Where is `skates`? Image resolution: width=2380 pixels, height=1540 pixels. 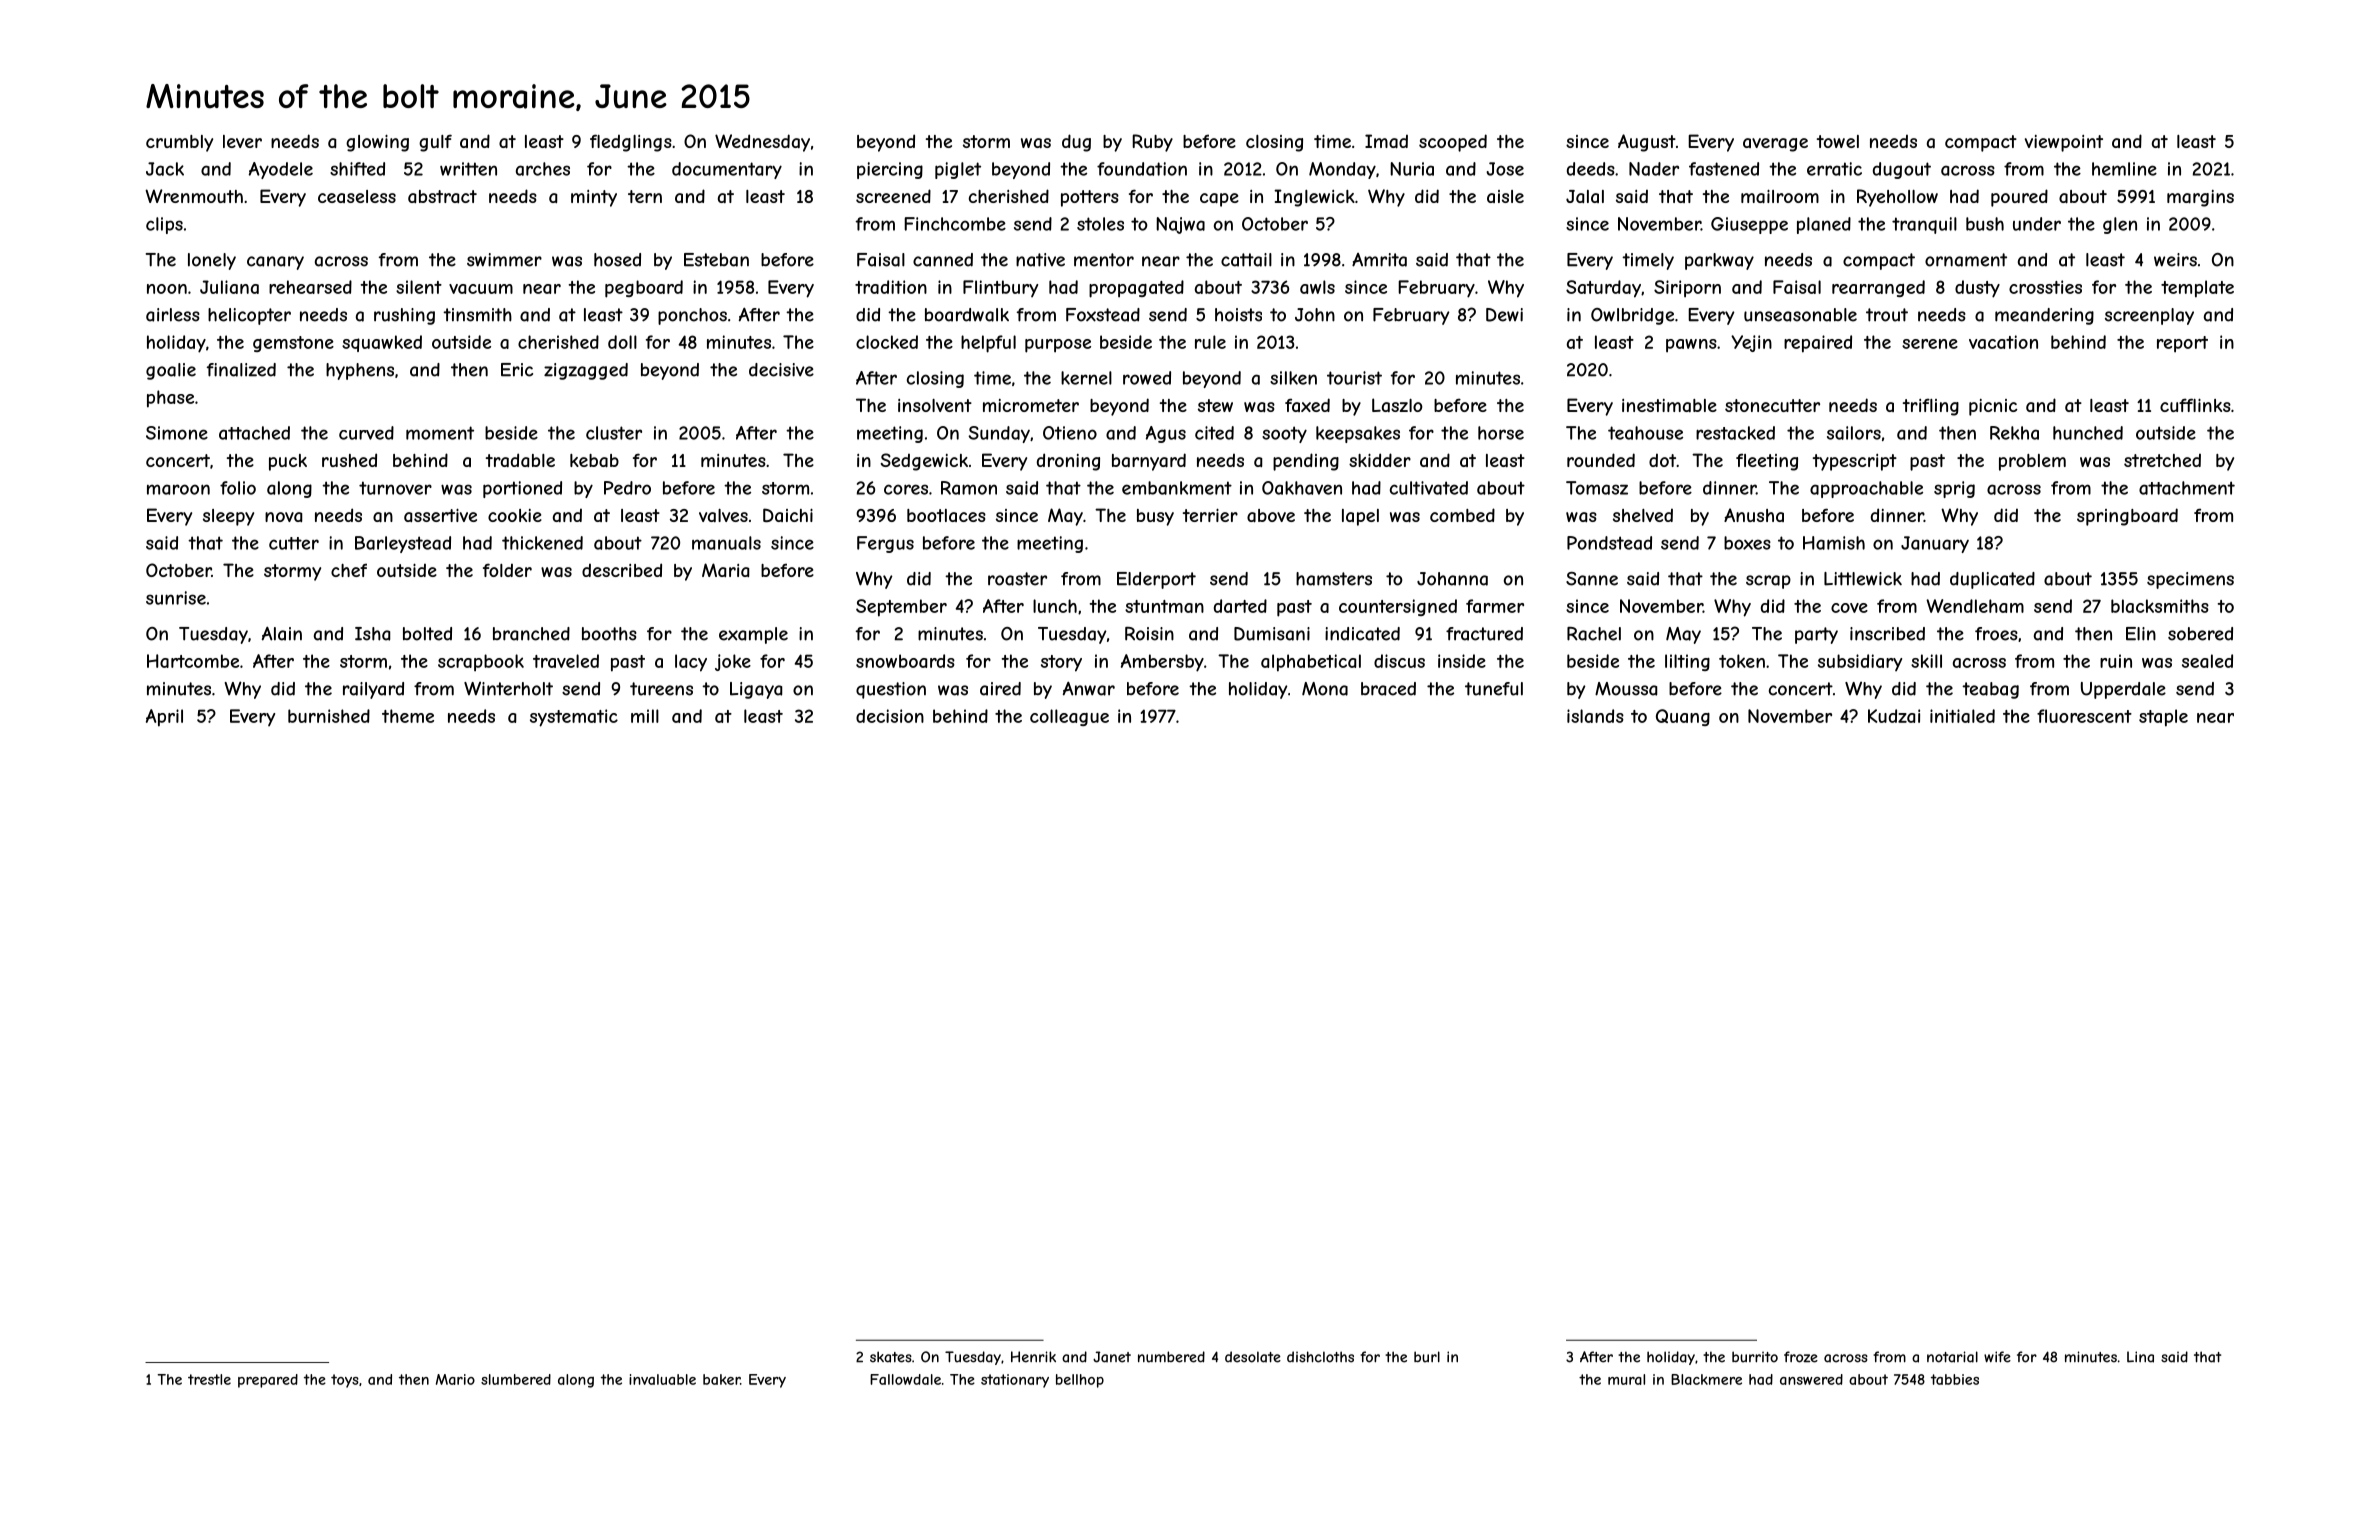 skates is located at coordinates (891, 1357).
